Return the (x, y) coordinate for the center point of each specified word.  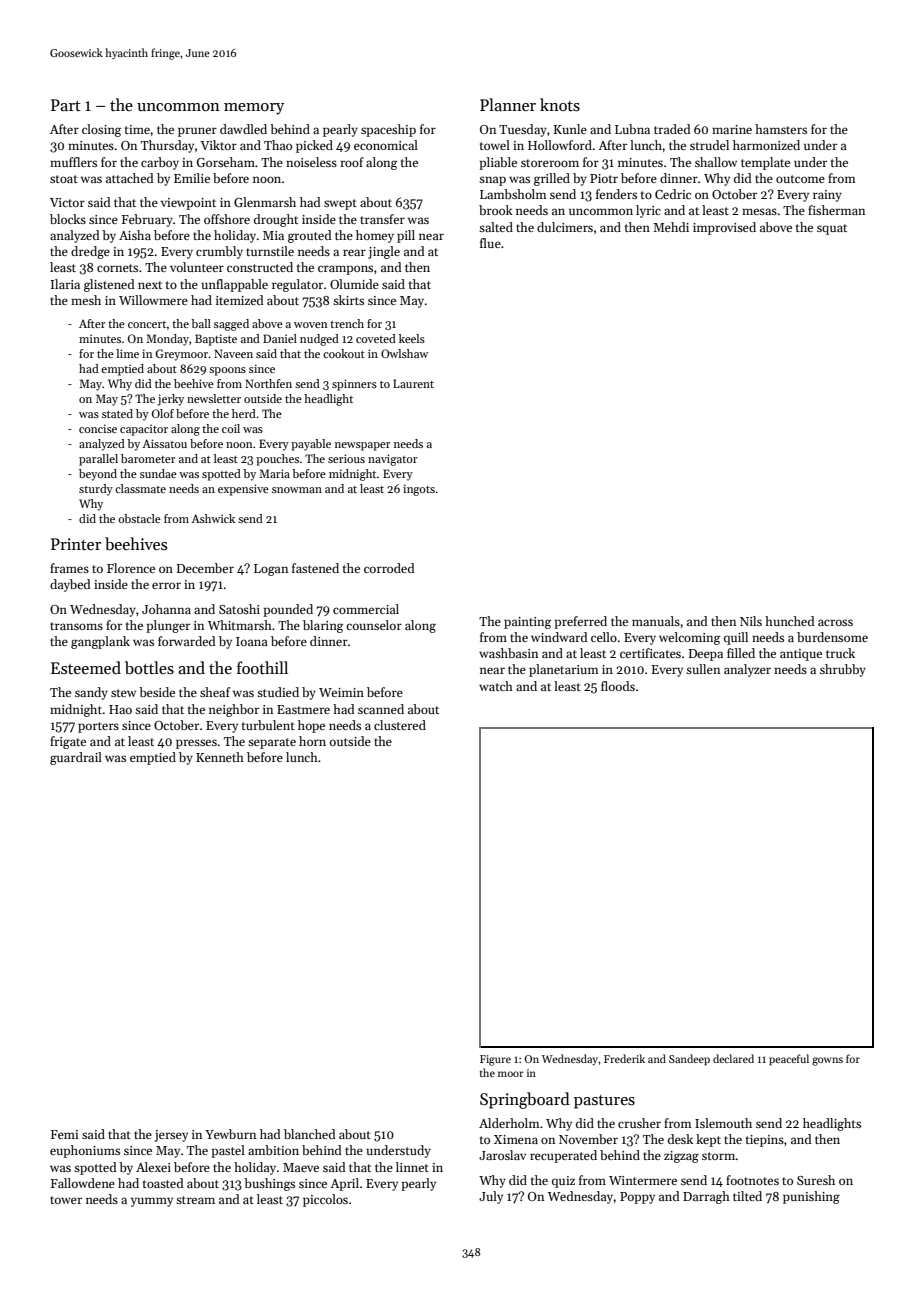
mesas (759, 211)
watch (496, 686)
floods (618, 686)
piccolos (325, 1200)
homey (375, 236)
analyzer (747, 670)
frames (69, 568)
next (150, 285)
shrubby (843, 670)
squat (832, 229)
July (491, 1197)
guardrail (76, 758)
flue (490, 243)
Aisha (135, 235)
